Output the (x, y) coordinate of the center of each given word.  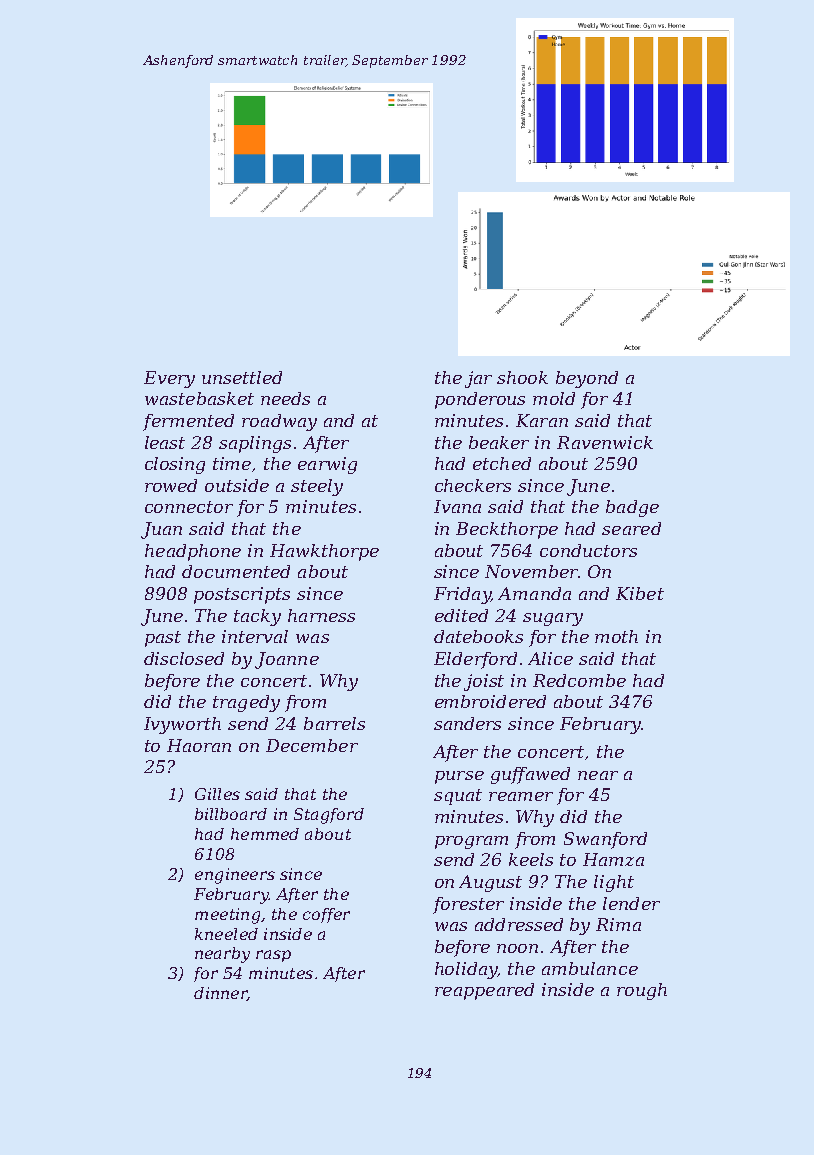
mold (554, 398)
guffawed (530, 775)
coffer (326, 915)
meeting (227, 916)
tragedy (246, 703)
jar (478, 379)
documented (236, 571)
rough (642, 991)
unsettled (242, 377)
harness (321, 615)
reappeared (484, 991)
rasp (273, 956)
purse (459, 777)
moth (616, 636)
